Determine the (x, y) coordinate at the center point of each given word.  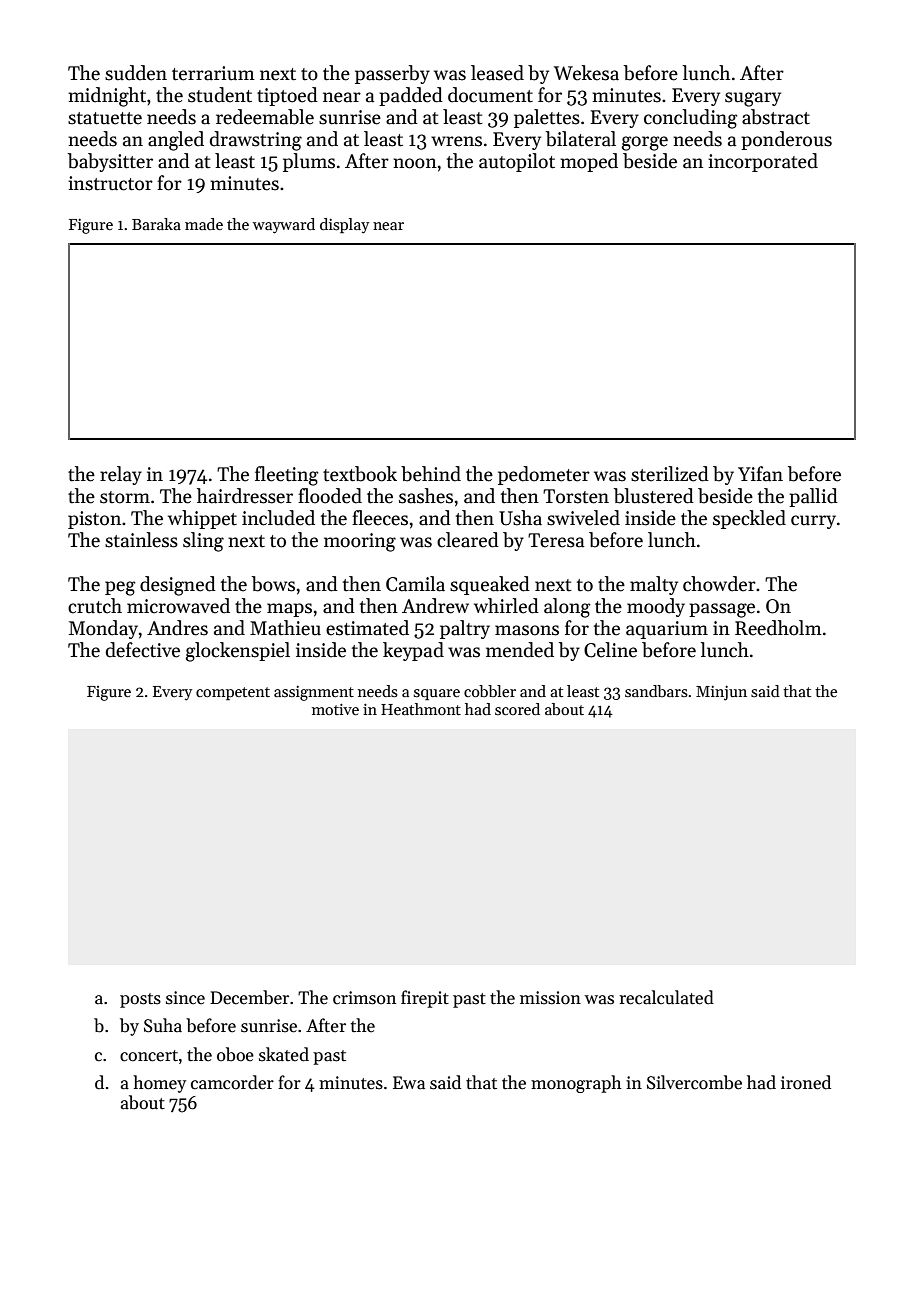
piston (94, 520)
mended (520, 650)
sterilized (670, 474)
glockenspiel (238, 652)
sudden (136, 73)
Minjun (721, 693)
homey (159, 1084)
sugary (753, 99)
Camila (415, 584)
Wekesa (586, 73)
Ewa (409, 1083)
